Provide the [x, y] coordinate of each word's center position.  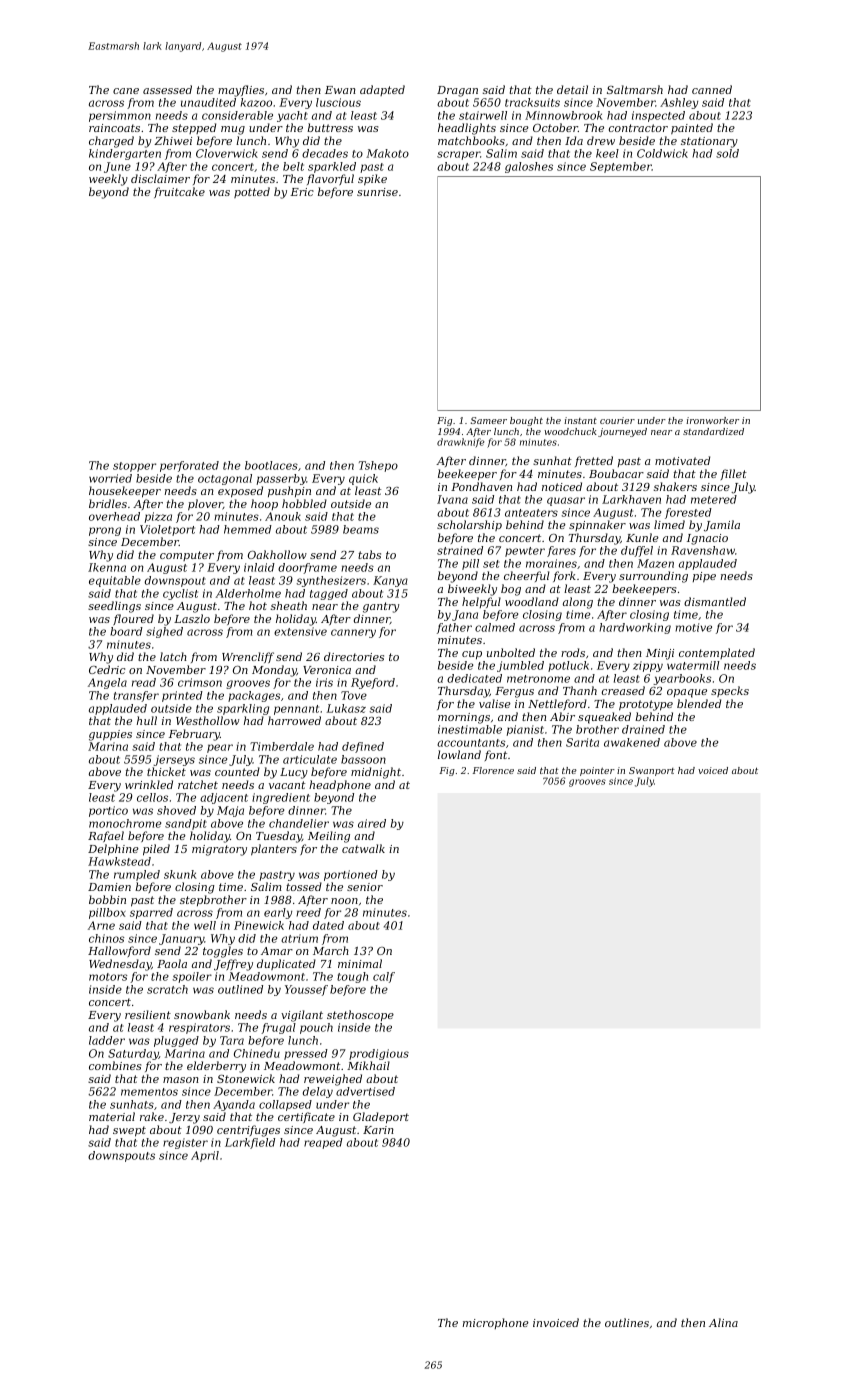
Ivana [452, 499]
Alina [723, 1322]
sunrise [377, 192]
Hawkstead [119, 861]
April [205, 1156]
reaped [323, 1143]
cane [126, 91]
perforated [189, 466]
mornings [464, 718]
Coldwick [662, 153]
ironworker [712, 420]
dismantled [715, 601]
